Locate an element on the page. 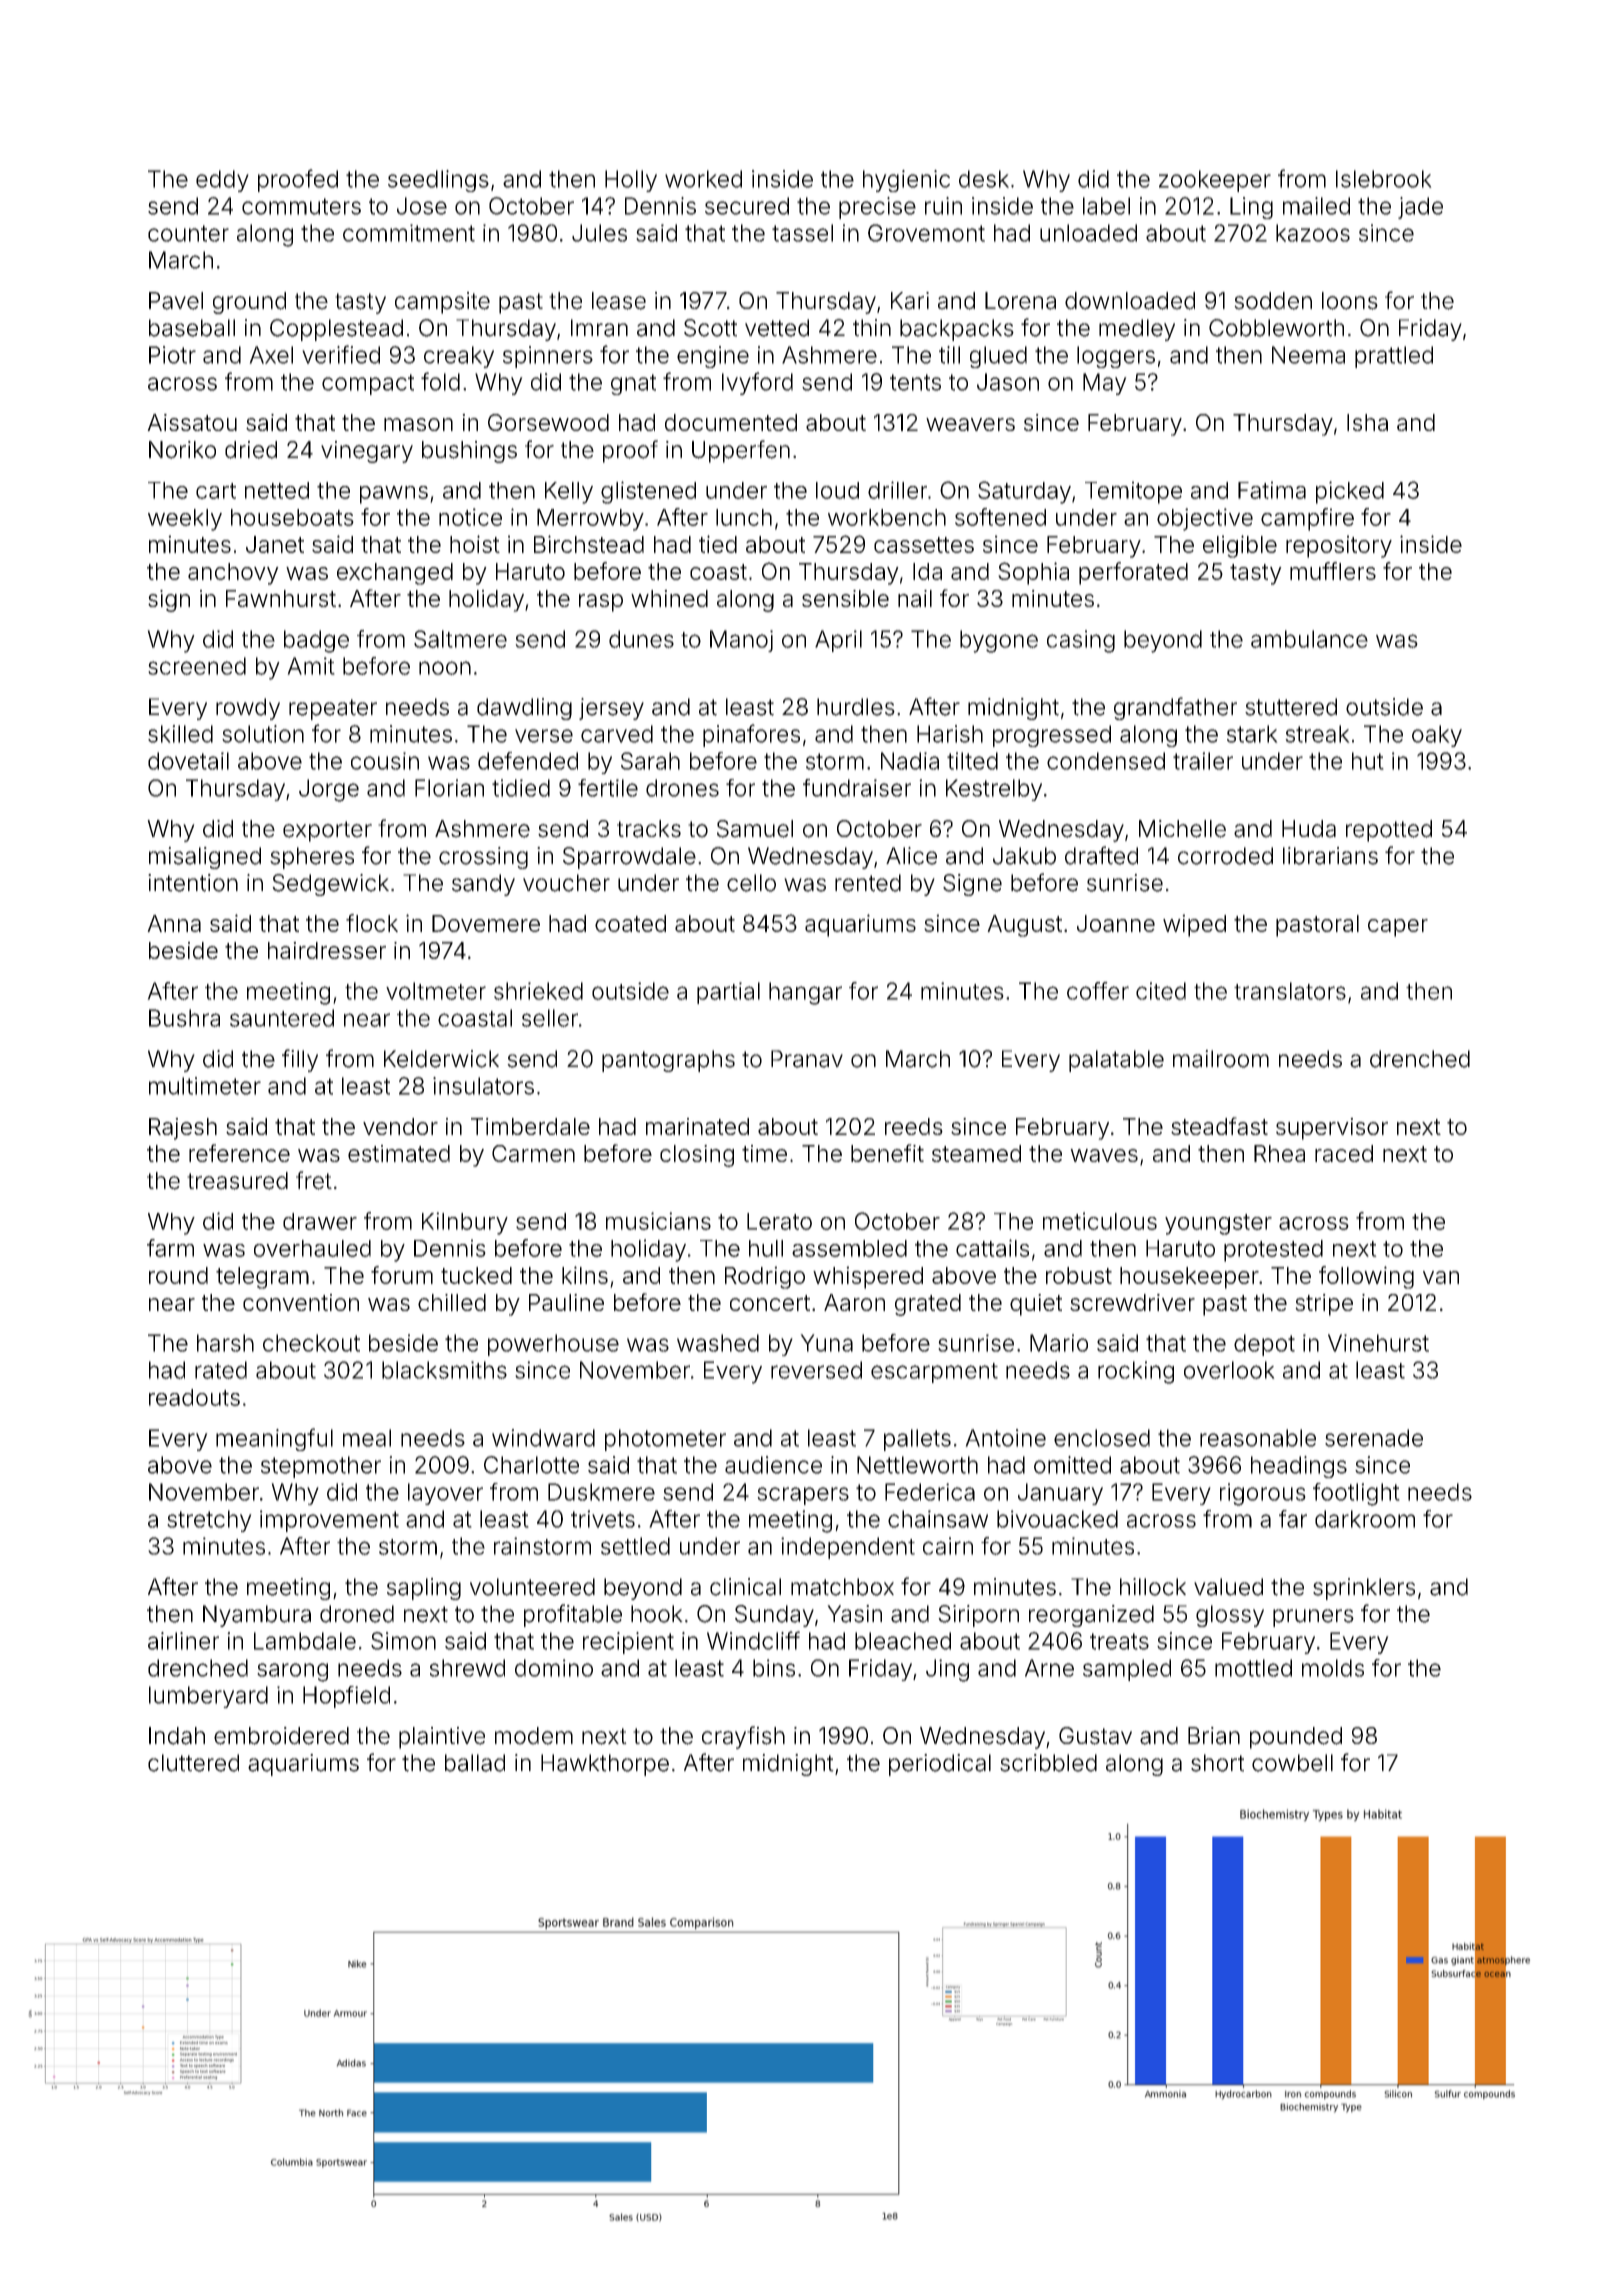 The height and width of the page is (2292, 1620). commuters is located at coordinates (301, 206).
